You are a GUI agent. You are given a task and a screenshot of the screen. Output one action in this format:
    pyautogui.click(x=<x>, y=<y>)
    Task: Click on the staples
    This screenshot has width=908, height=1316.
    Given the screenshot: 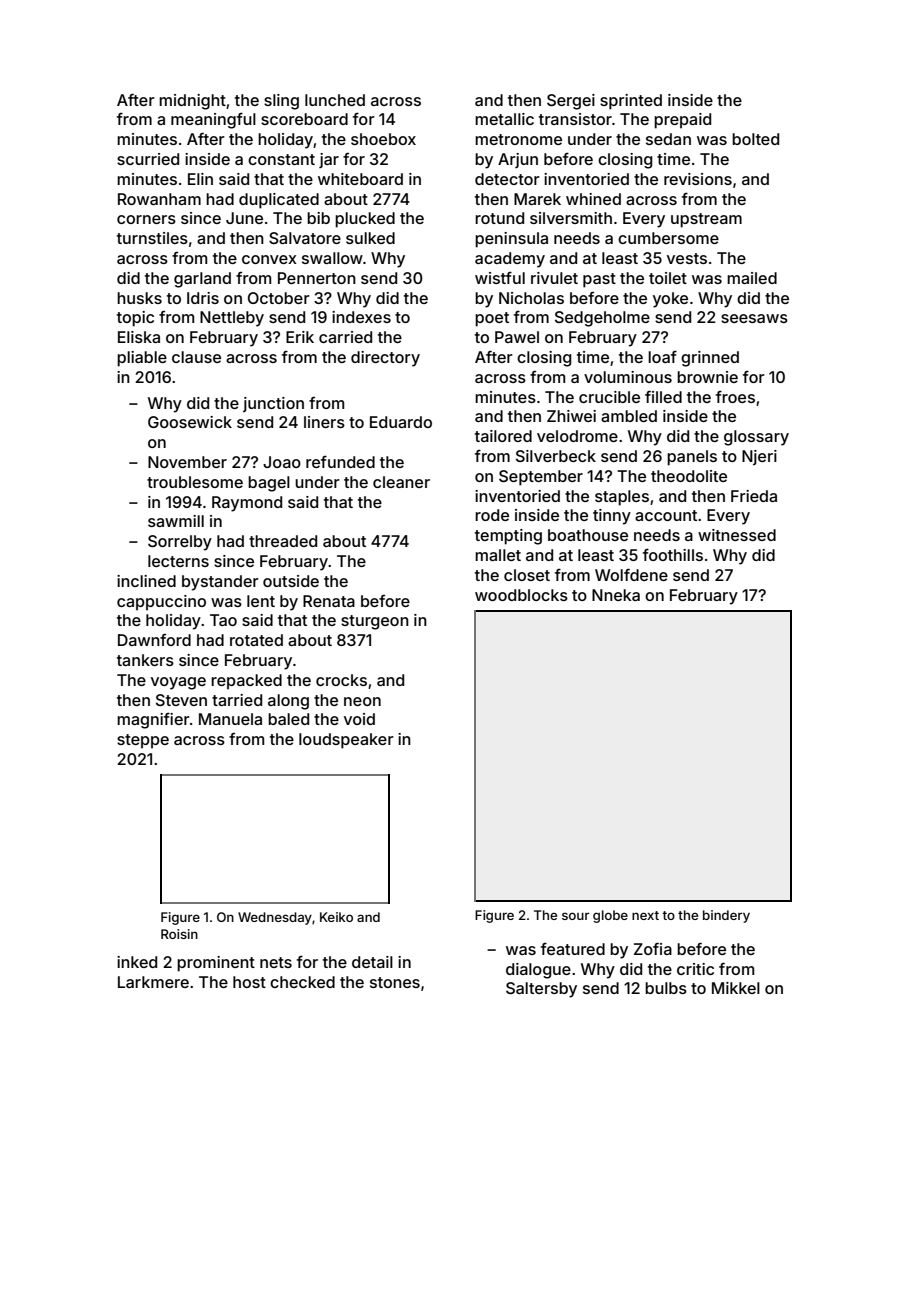 What is the action you would take?
    pyautogui.click(x=622, y=498)
